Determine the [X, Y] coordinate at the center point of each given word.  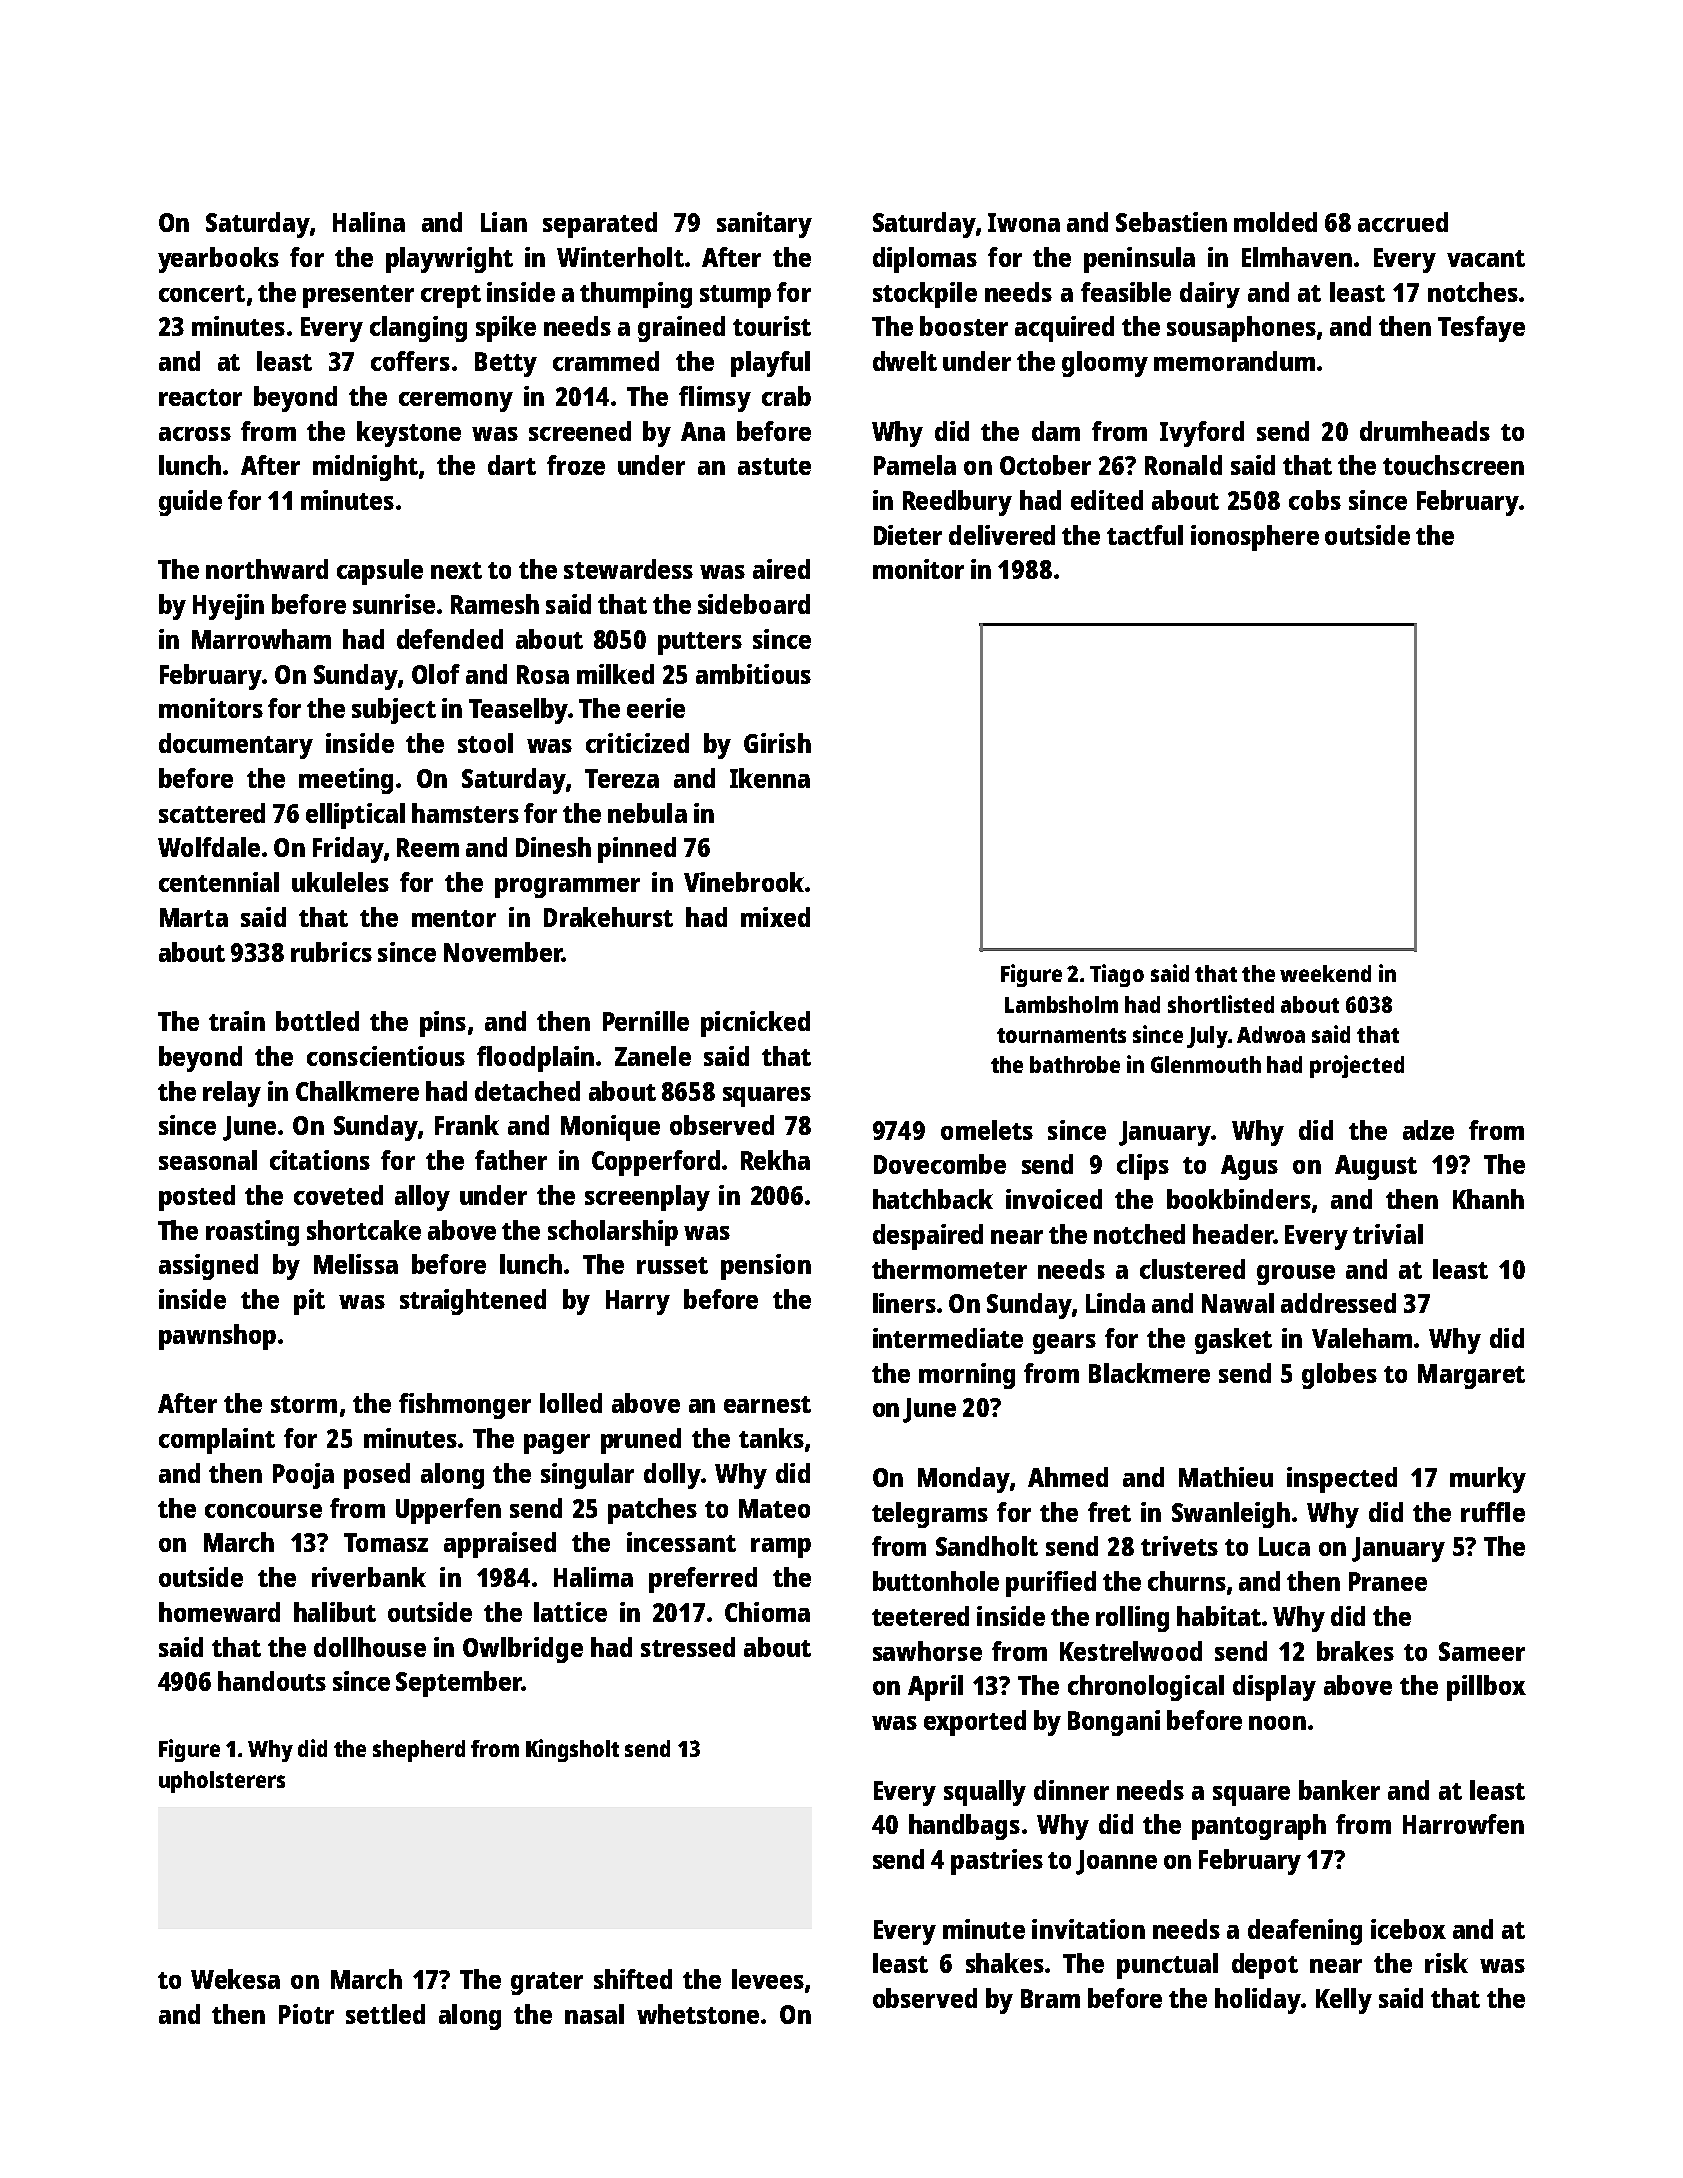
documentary [236, 746]
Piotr [306, 2014]
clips [1143, 1167]
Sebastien [1171, 222]
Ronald [1183, 465]
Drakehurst [608, 917]
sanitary [764, 225]
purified [1051, 1584]
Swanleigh [1231, 1515]
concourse [263, 1511]
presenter [358, 296]
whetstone [698, 2014]
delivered [1002, 535]
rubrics [331, 952]
